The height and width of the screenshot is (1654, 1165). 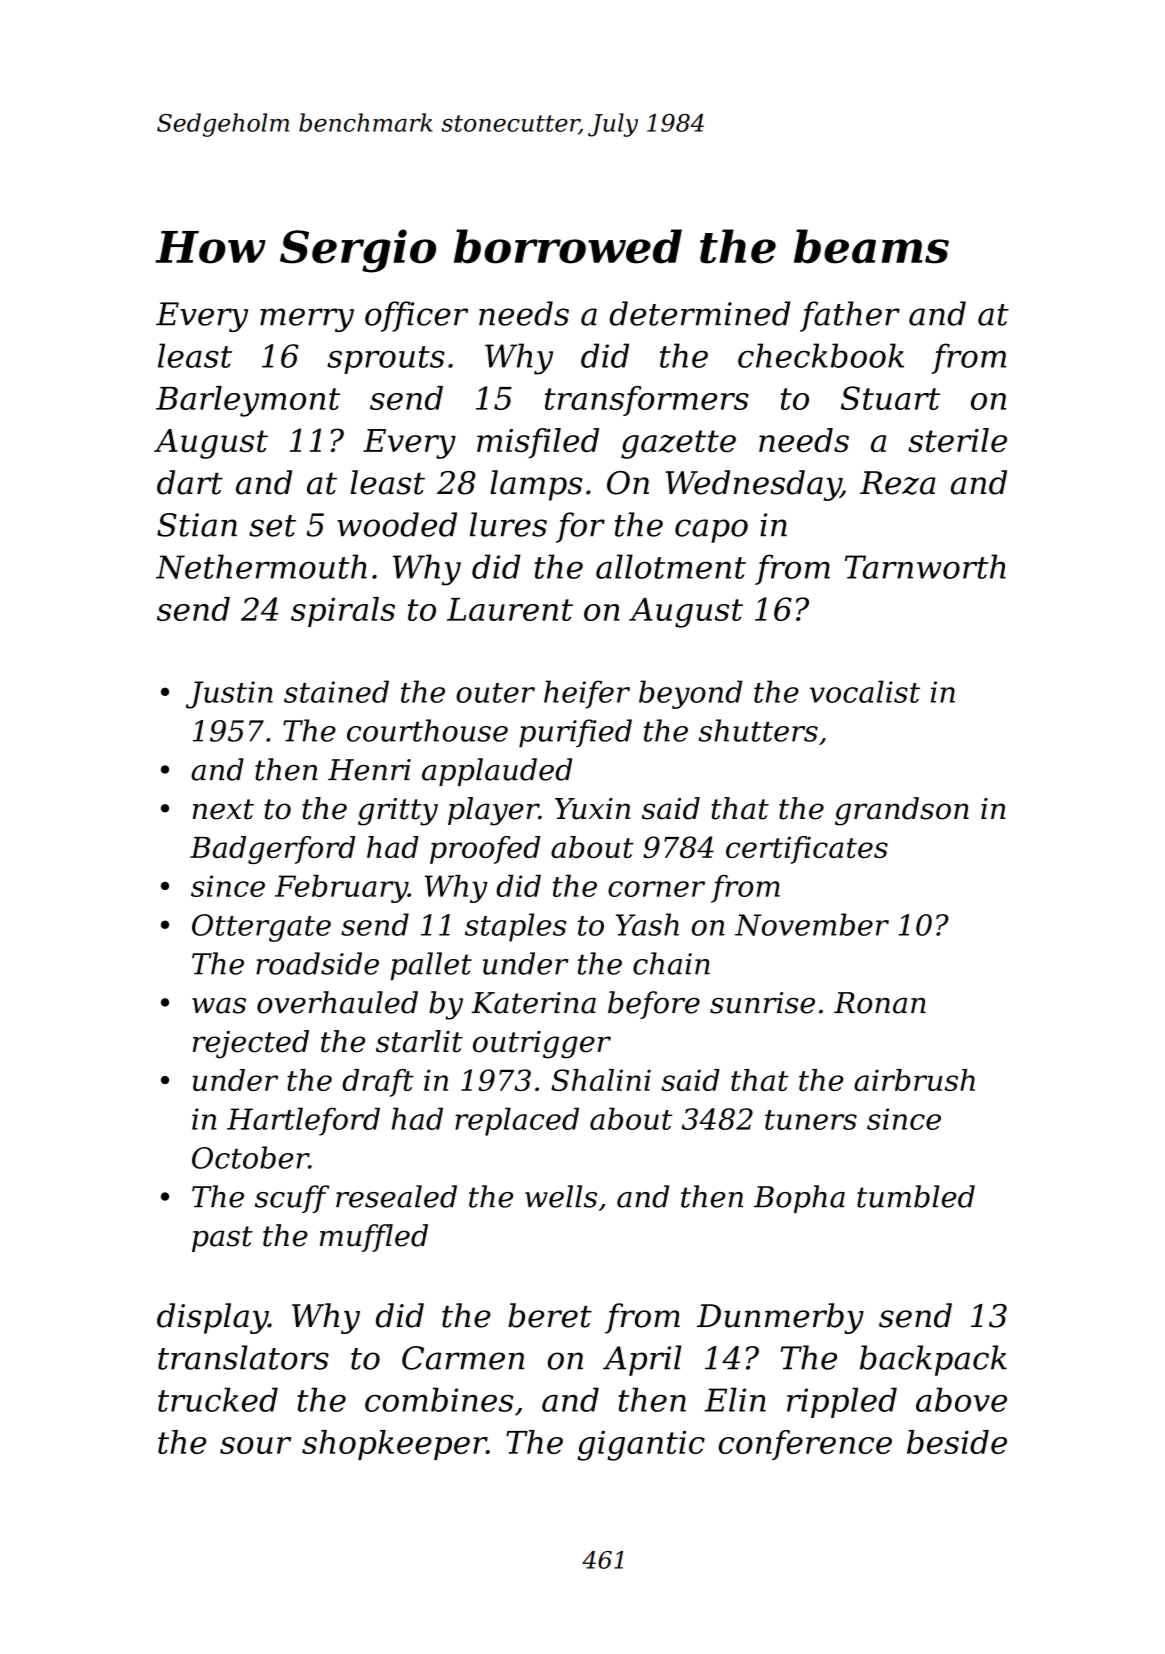 What do you see at coordinates (811, 1120) in the screenshot?
I see `tuners` at bounding box center [811, 1120].
